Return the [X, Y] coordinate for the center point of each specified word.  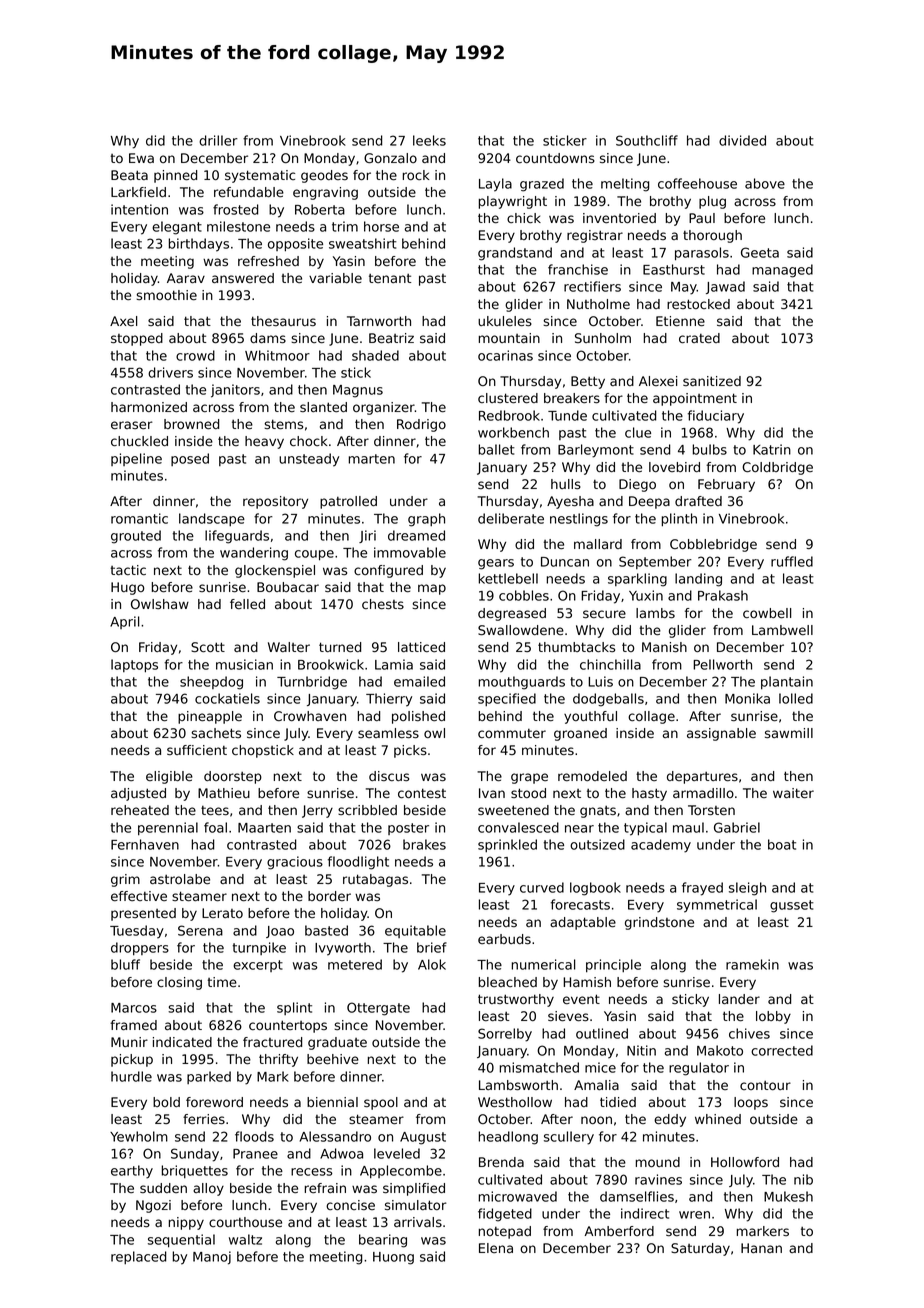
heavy [264, 442]
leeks [429, 140]
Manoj [212, 1258]
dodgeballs [608, 700]
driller [218, 140]
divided [742, 140]
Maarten [264, 828]
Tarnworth [379, 321]
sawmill [789, 733]
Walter [289, 647]
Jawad [725, 287]
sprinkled [507, 845]
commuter [512, 734]
